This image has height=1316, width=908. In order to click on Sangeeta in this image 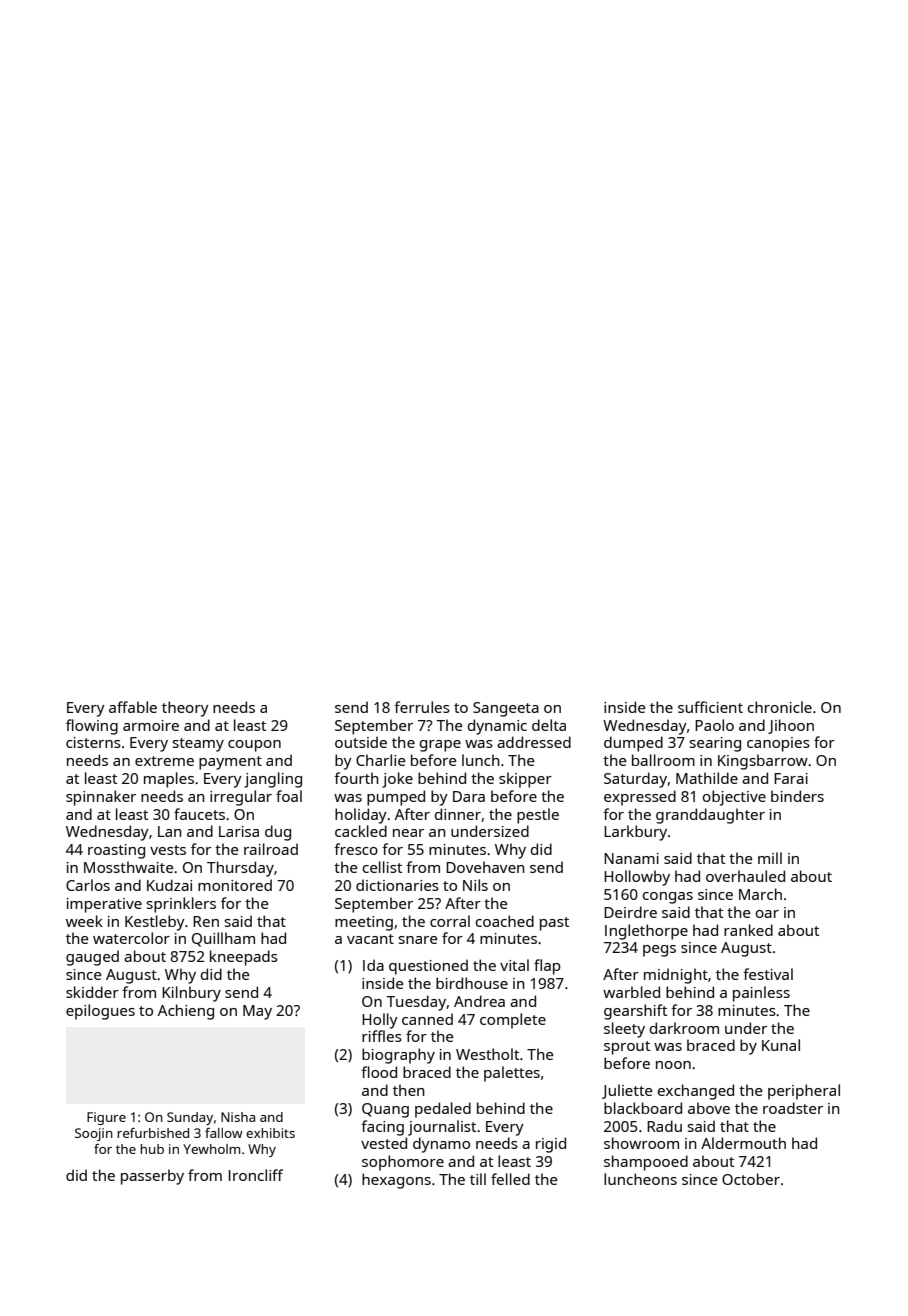, I will do `click(506, 709)`.
